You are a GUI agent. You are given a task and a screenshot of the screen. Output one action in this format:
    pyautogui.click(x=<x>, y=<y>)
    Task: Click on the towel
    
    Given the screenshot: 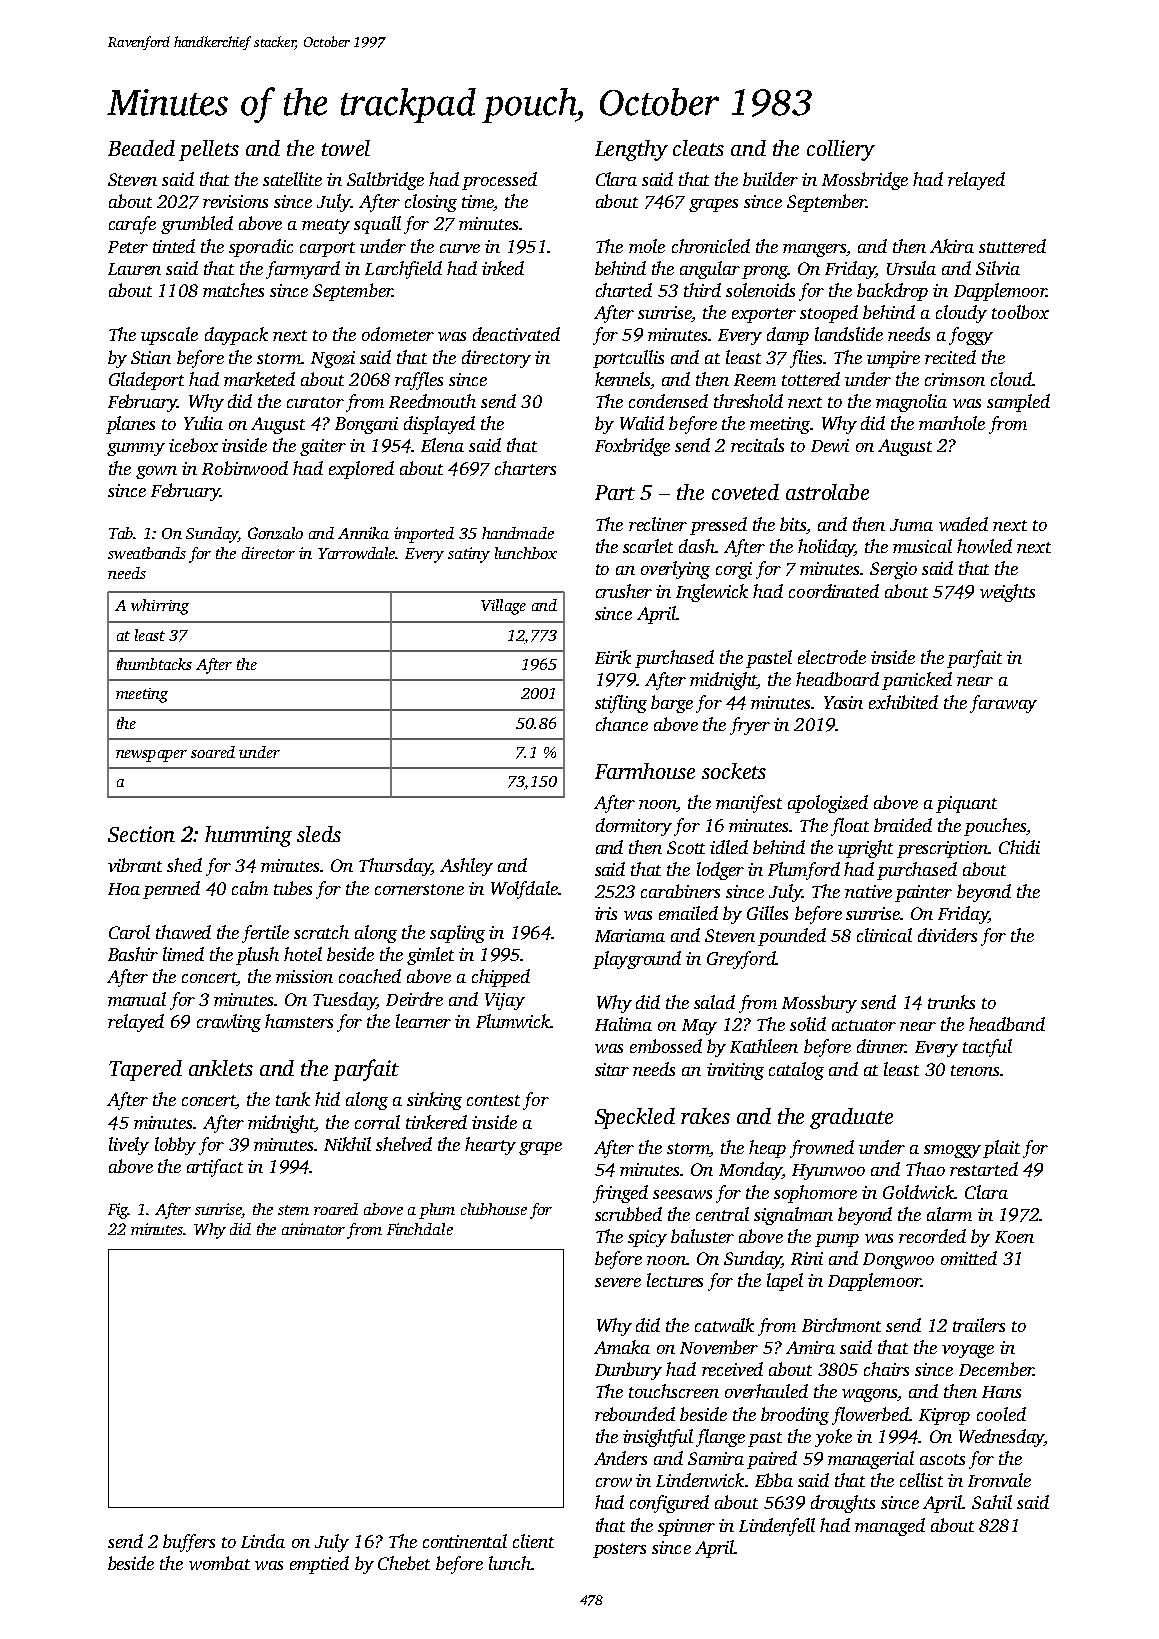 What is the action you would take?
    pyautogui.click(x=346, y=148)
